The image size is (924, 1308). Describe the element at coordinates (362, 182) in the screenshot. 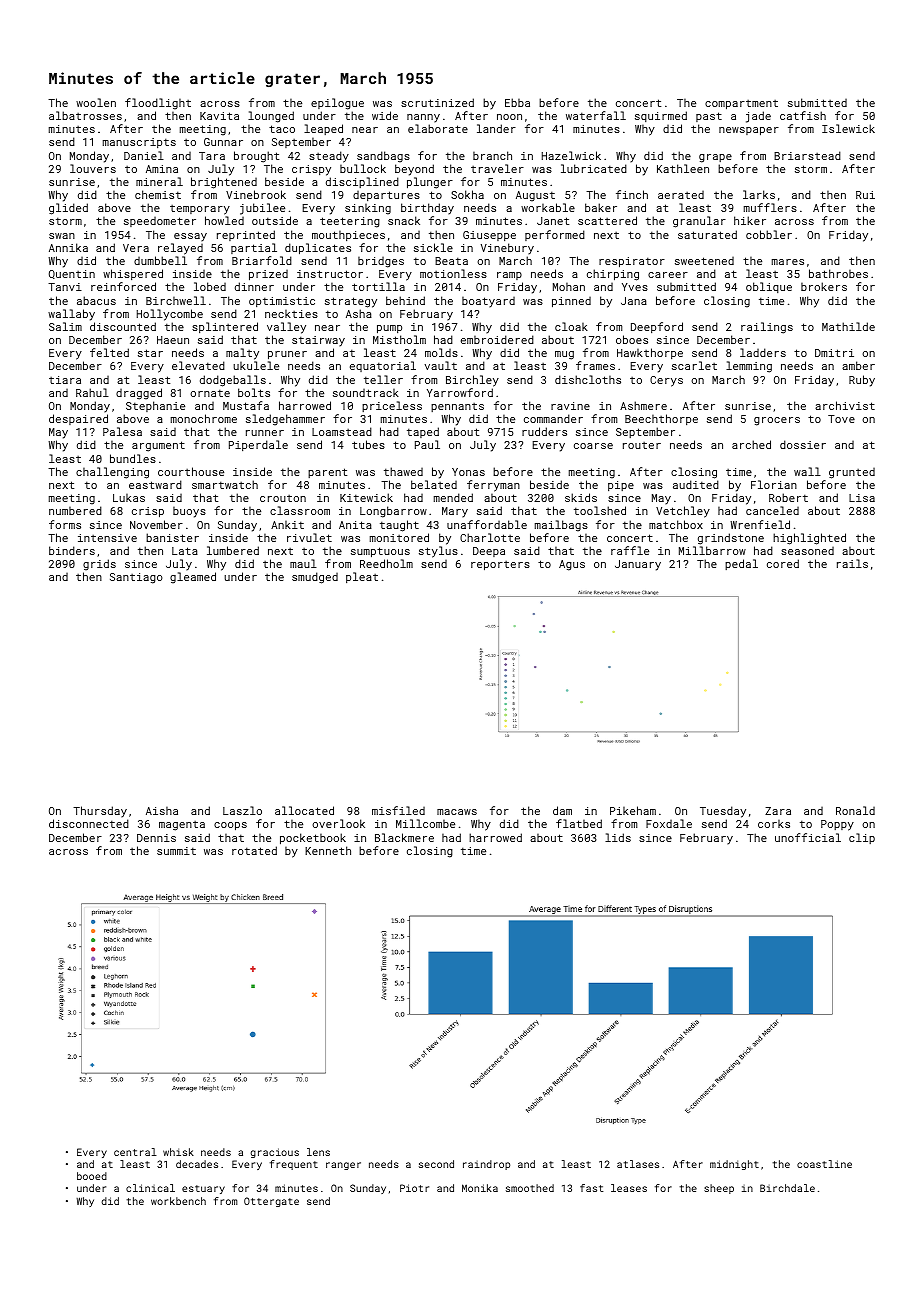

I see `disciplined` at that location.
